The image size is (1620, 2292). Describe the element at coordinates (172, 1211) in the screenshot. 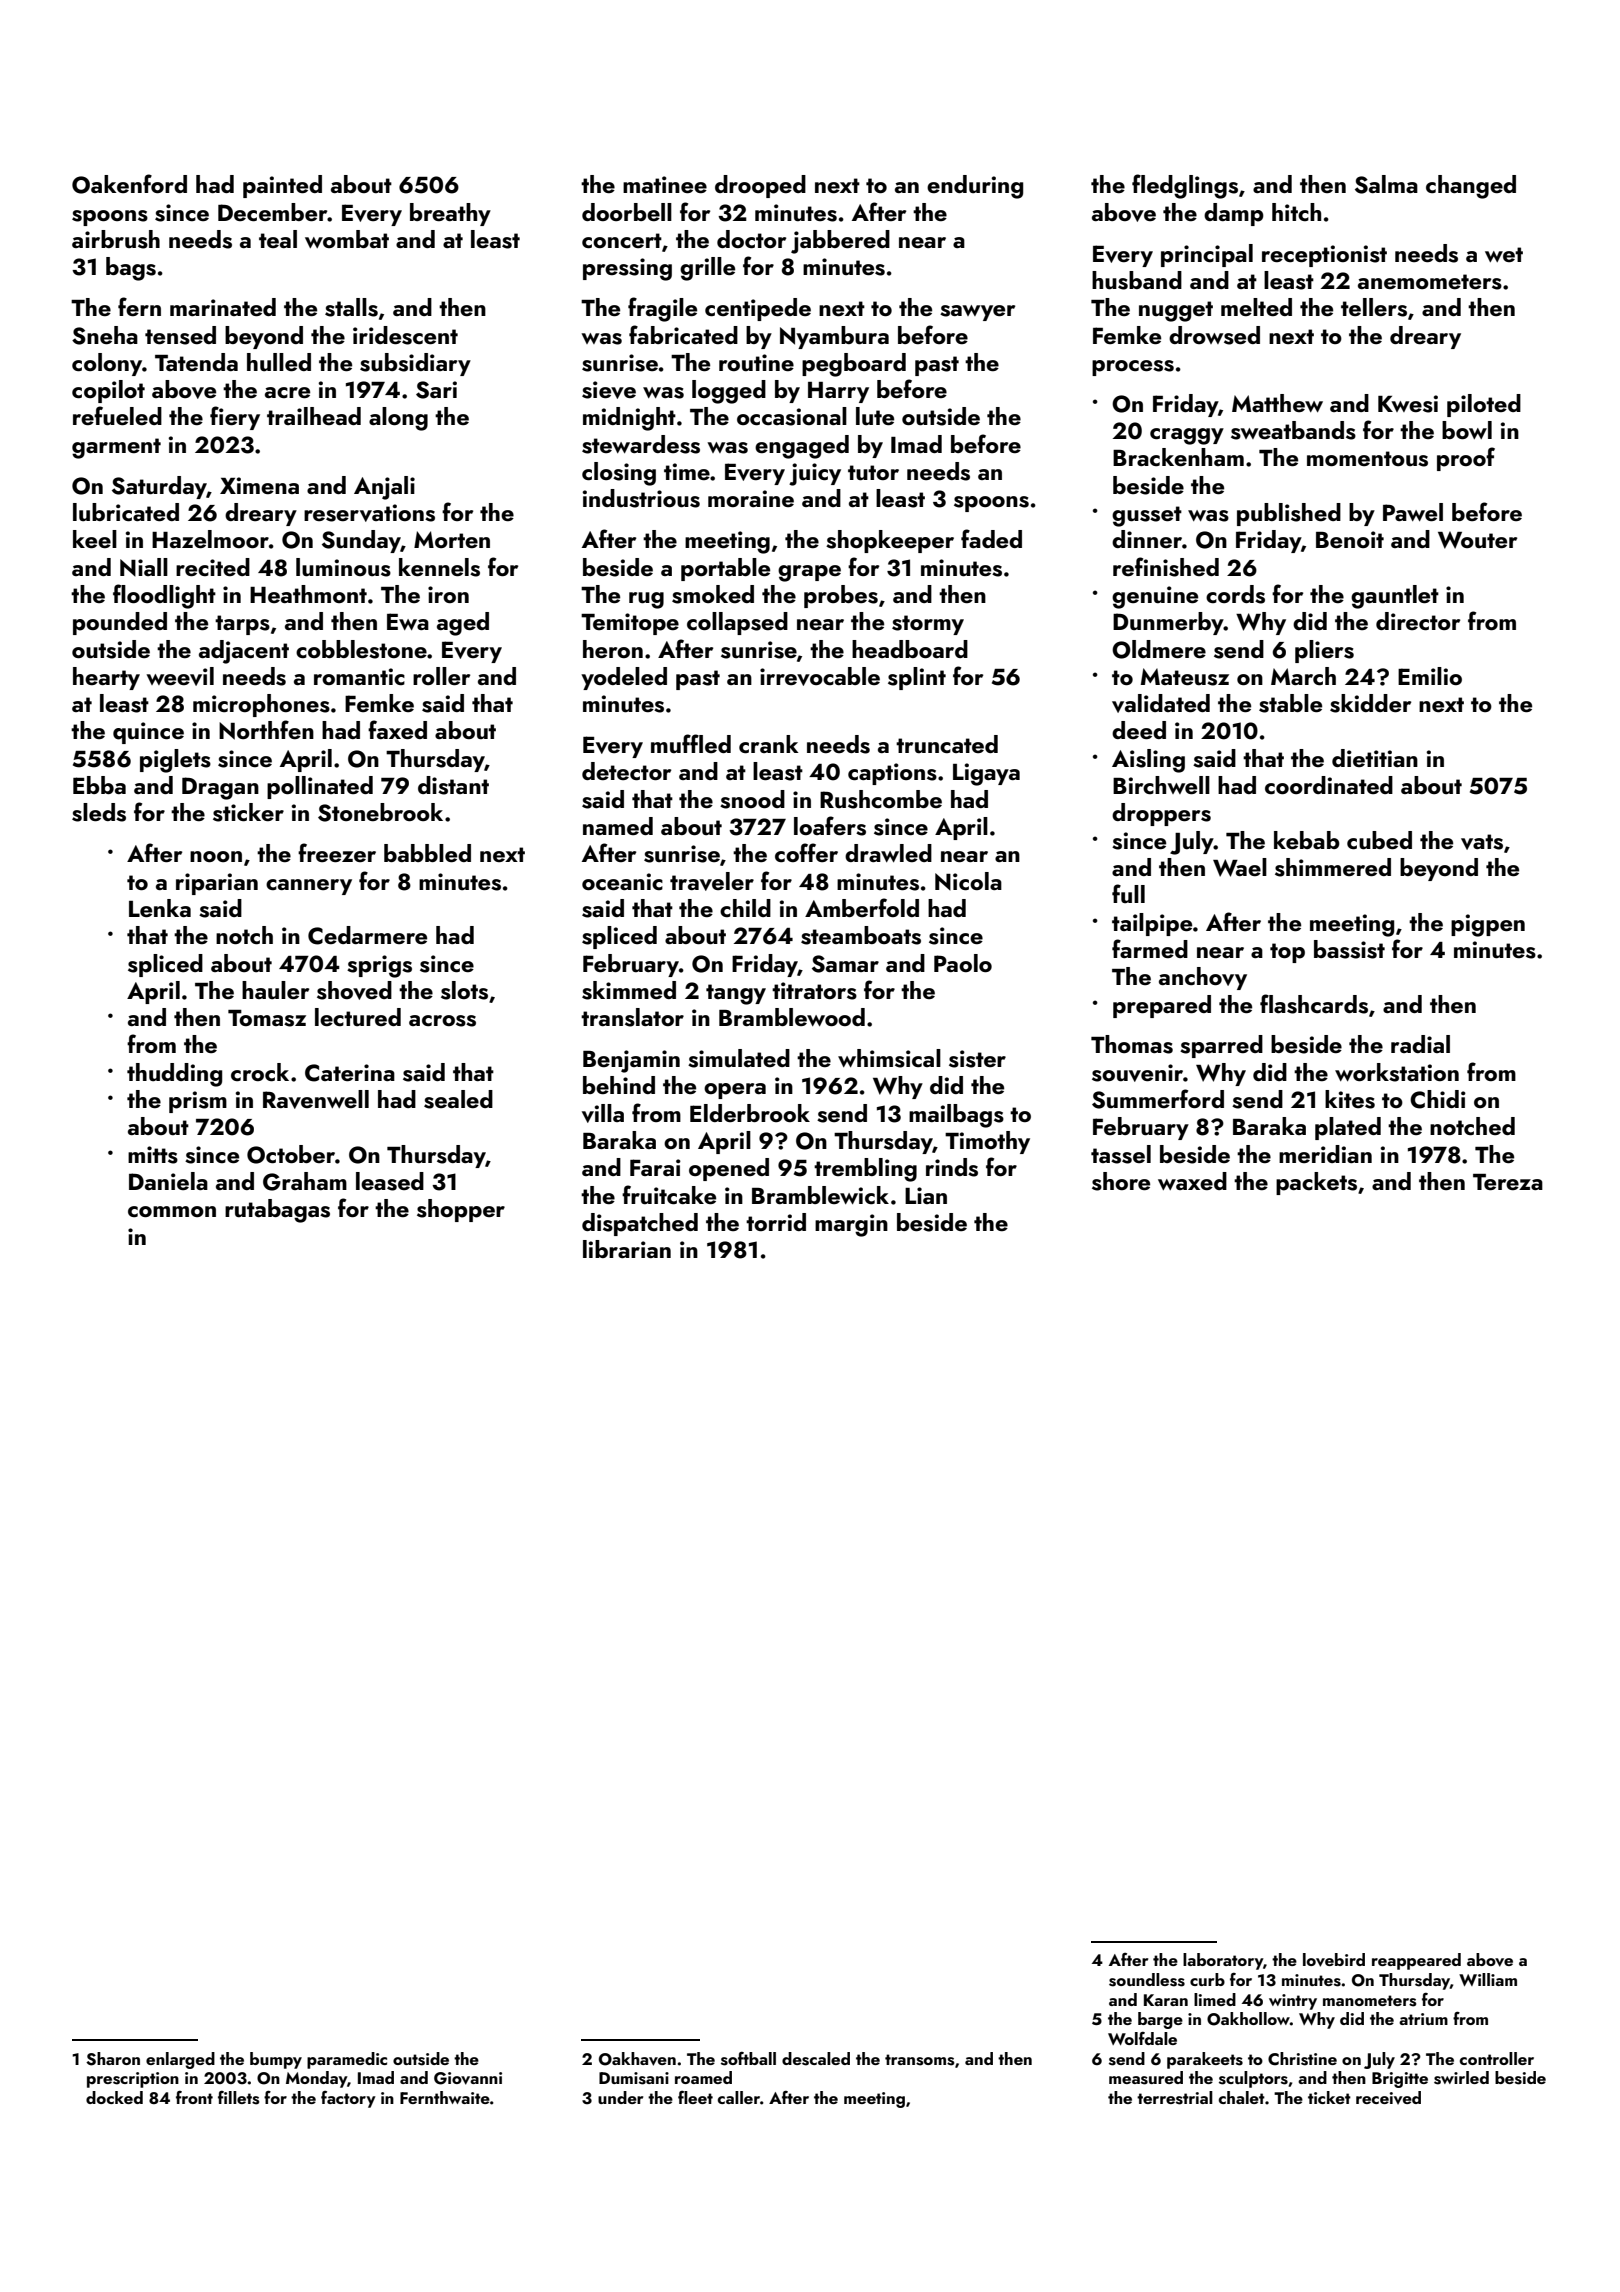

I see `common` at that location.
